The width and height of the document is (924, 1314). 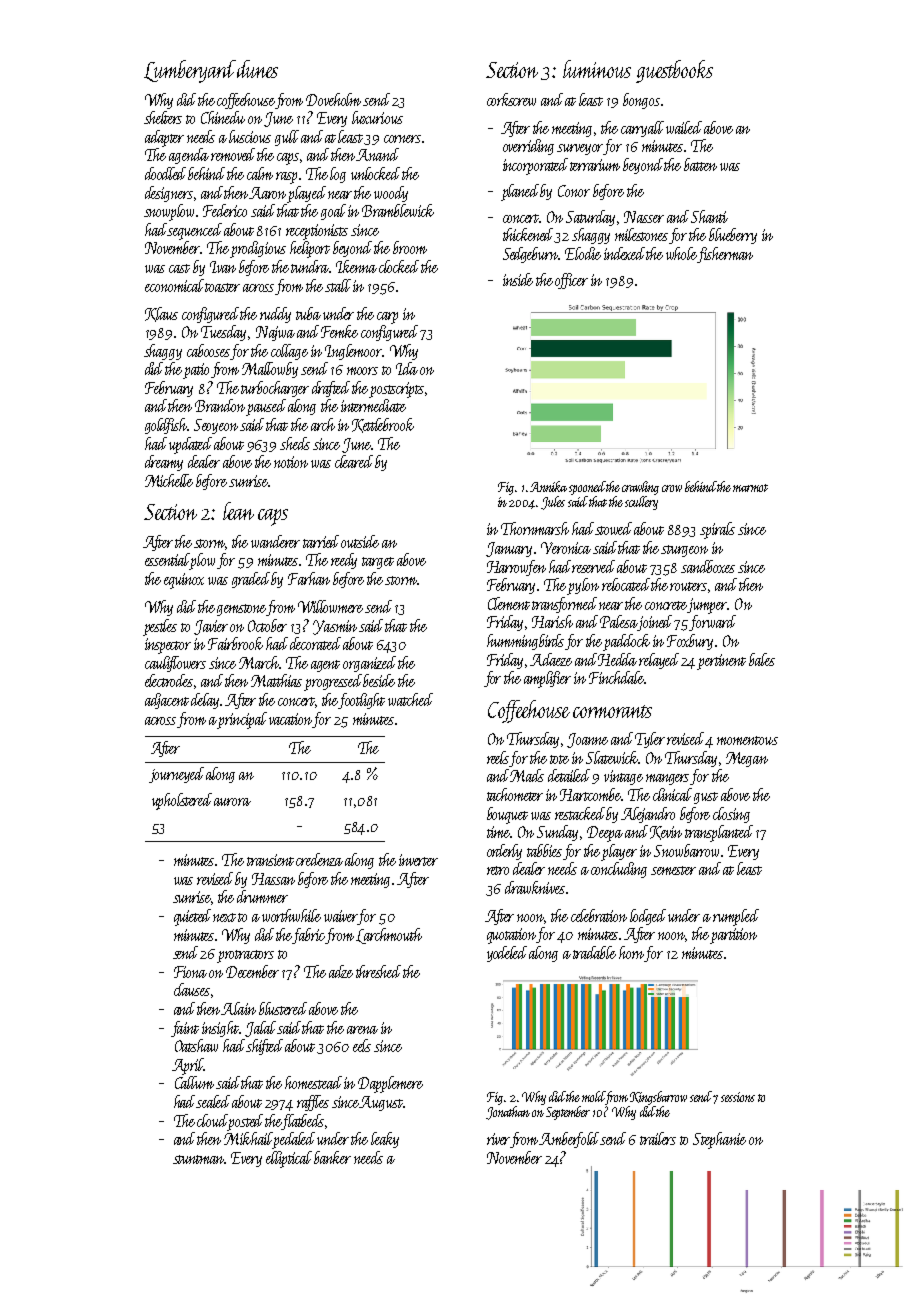 What do you see at coordinates (511, 99) in the document?
I see `corkscrew` at bounding box center [511, 99].
